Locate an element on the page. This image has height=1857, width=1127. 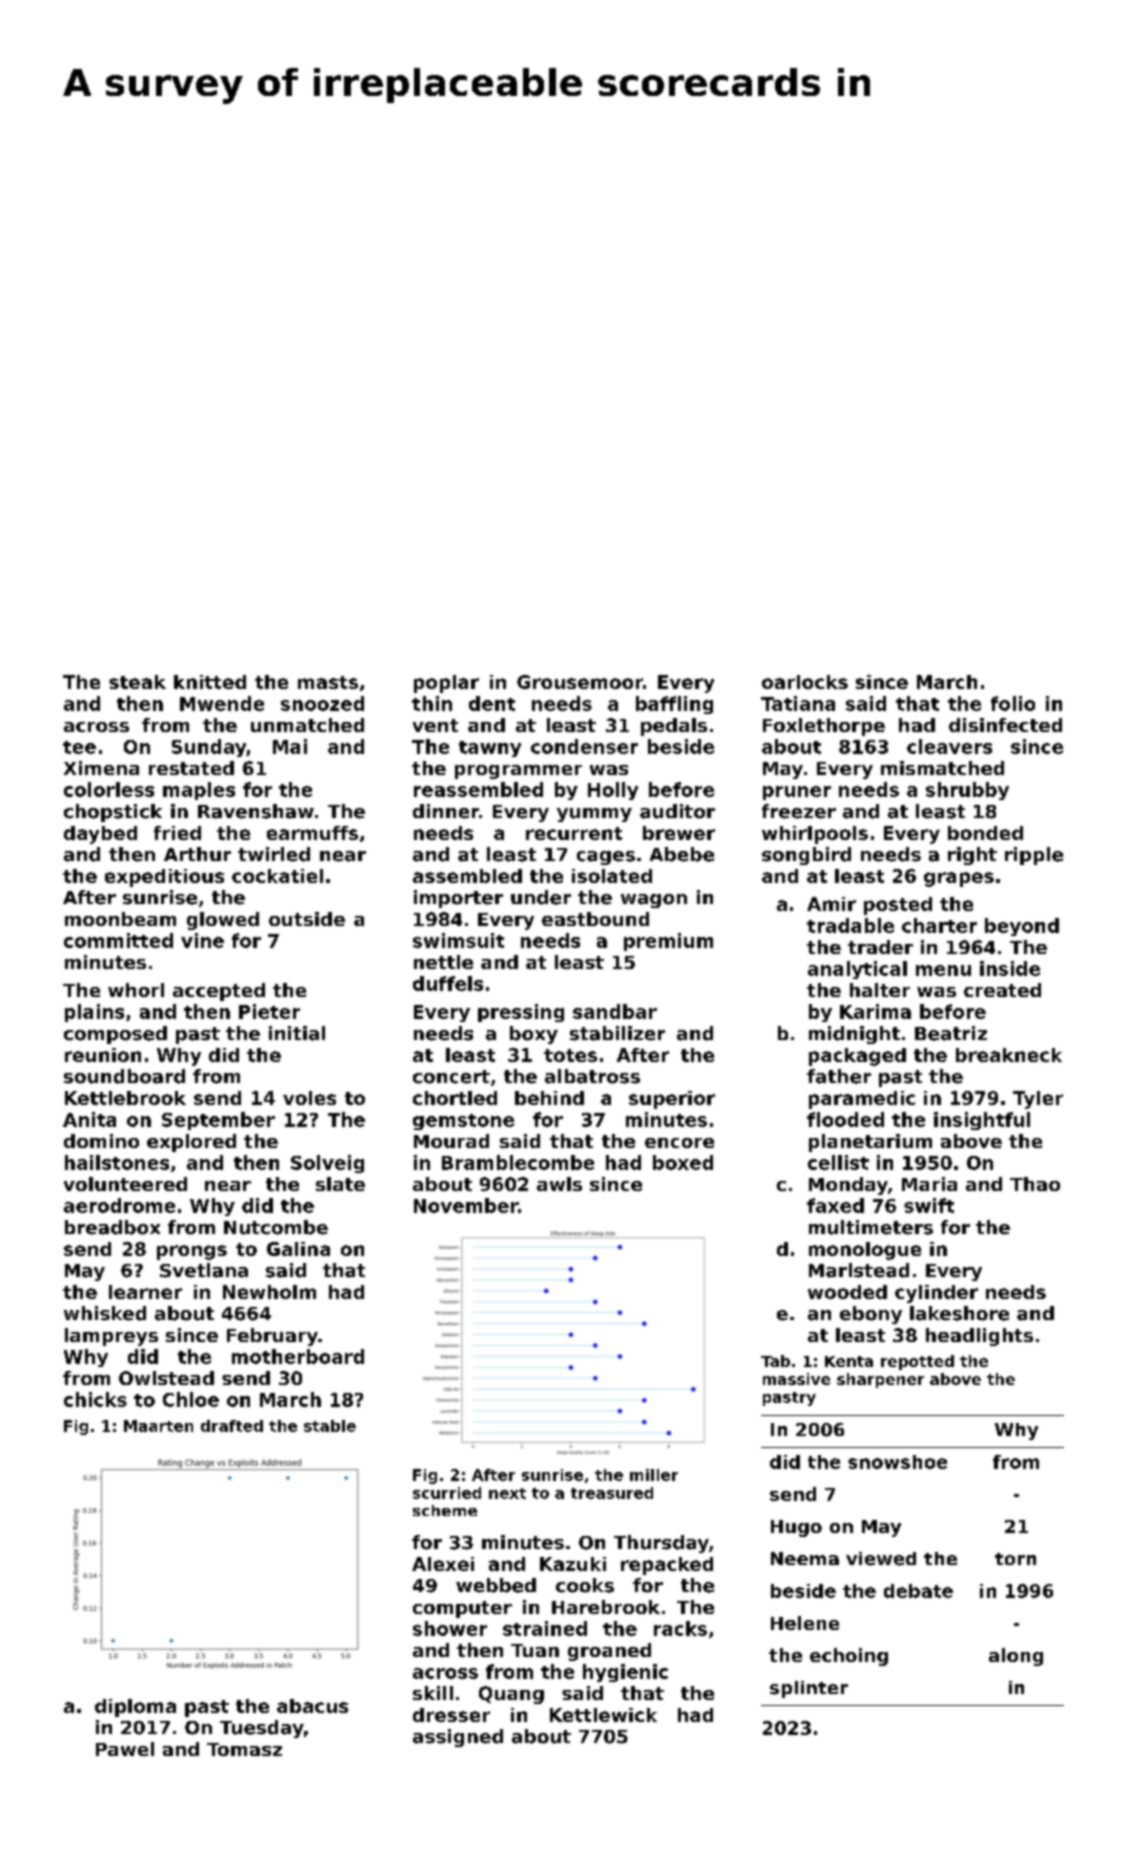
vine is located at coordinates (202, 940).
